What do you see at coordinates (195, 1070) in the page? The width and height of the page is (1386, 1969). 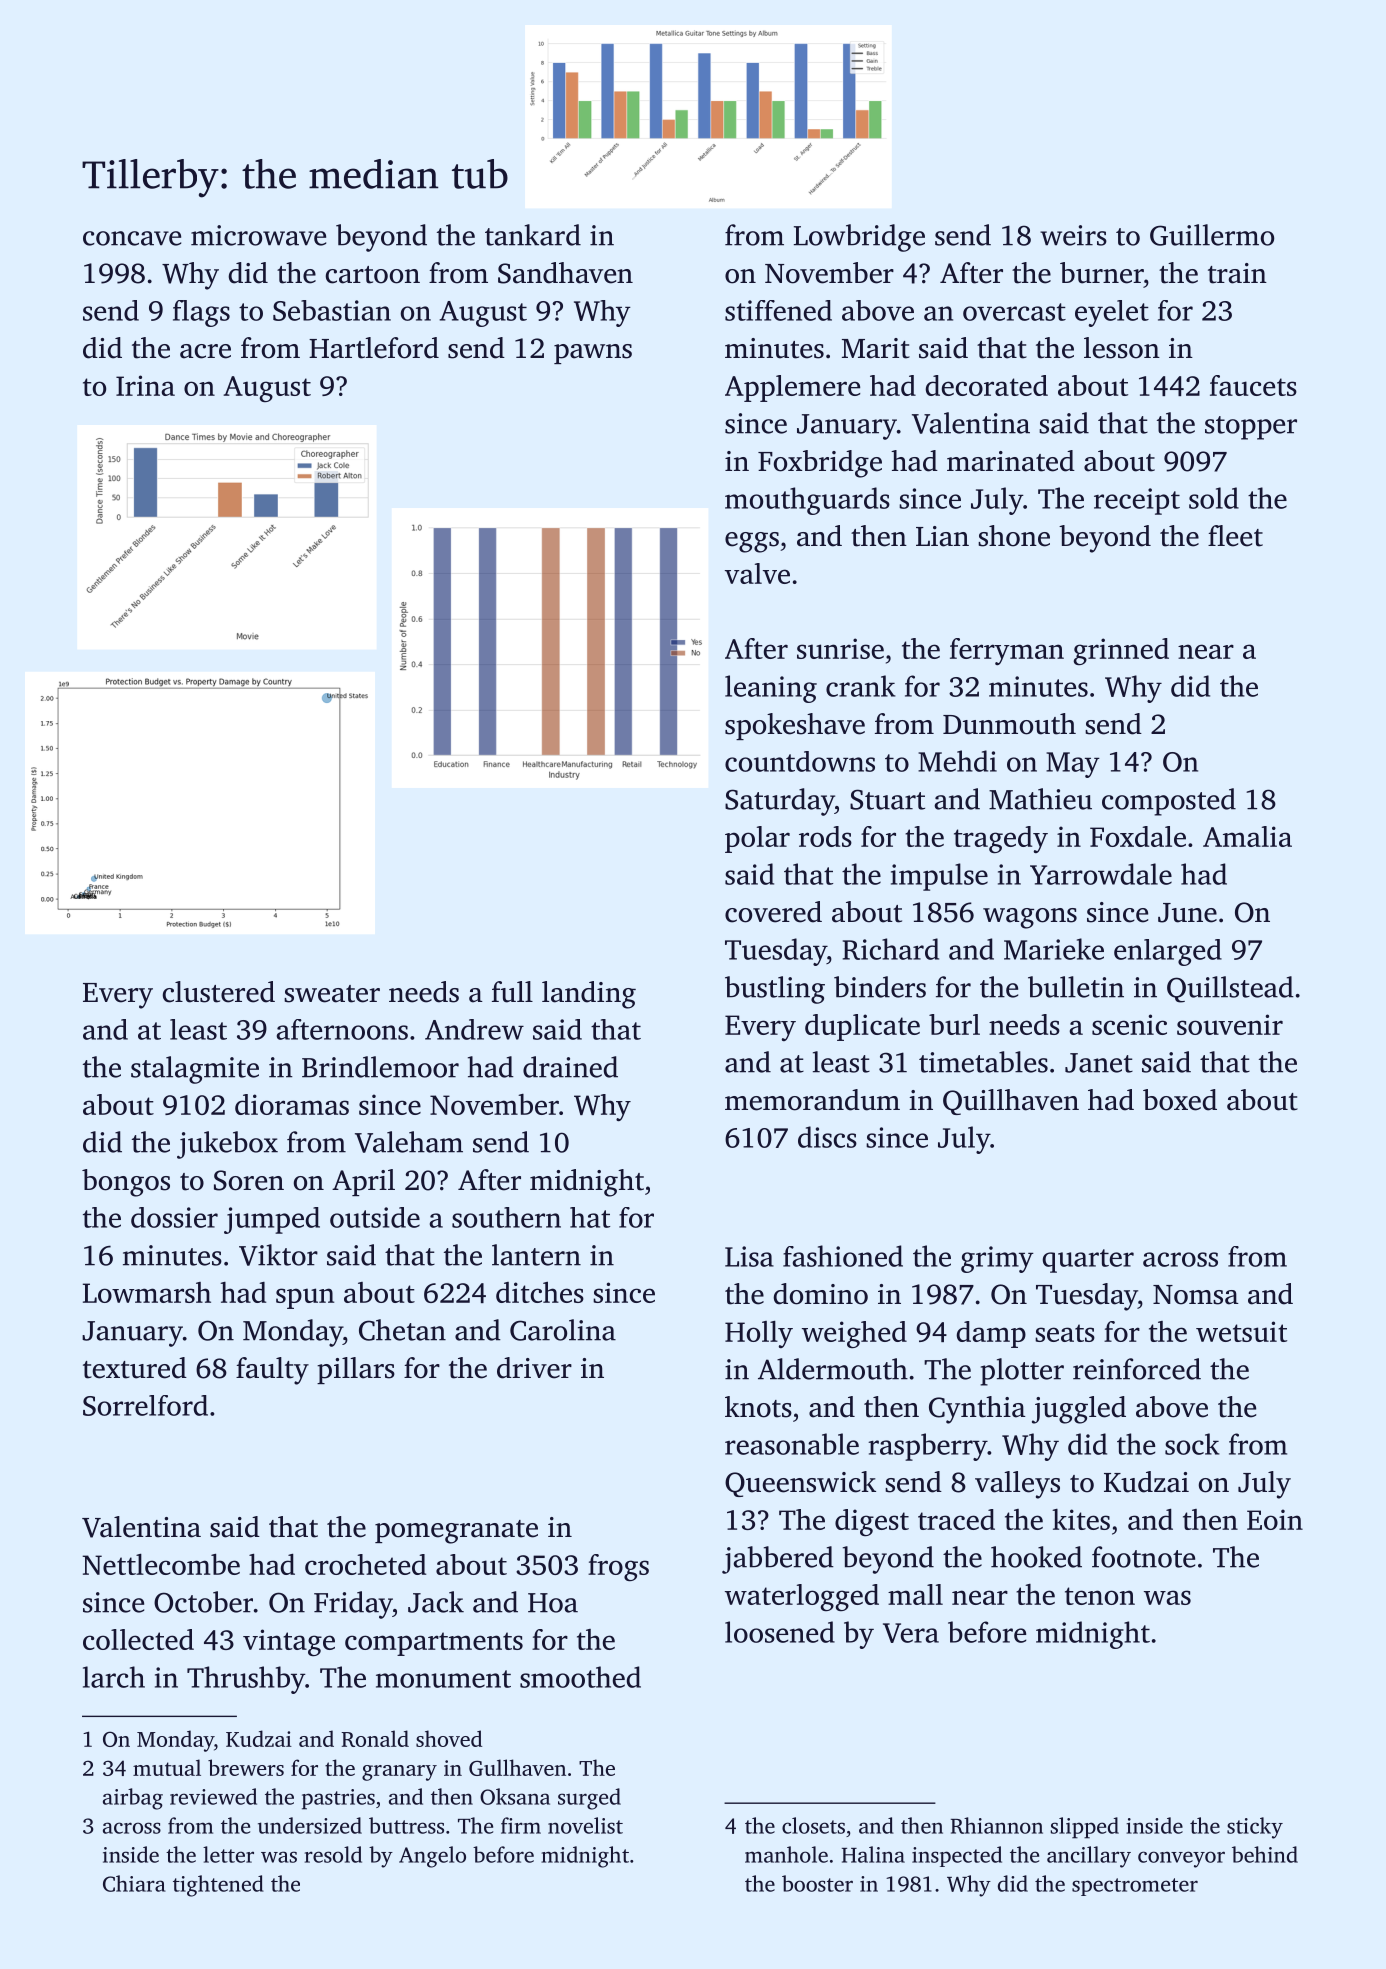 I see `stalagmite` at bounding box center [195, 1070].
